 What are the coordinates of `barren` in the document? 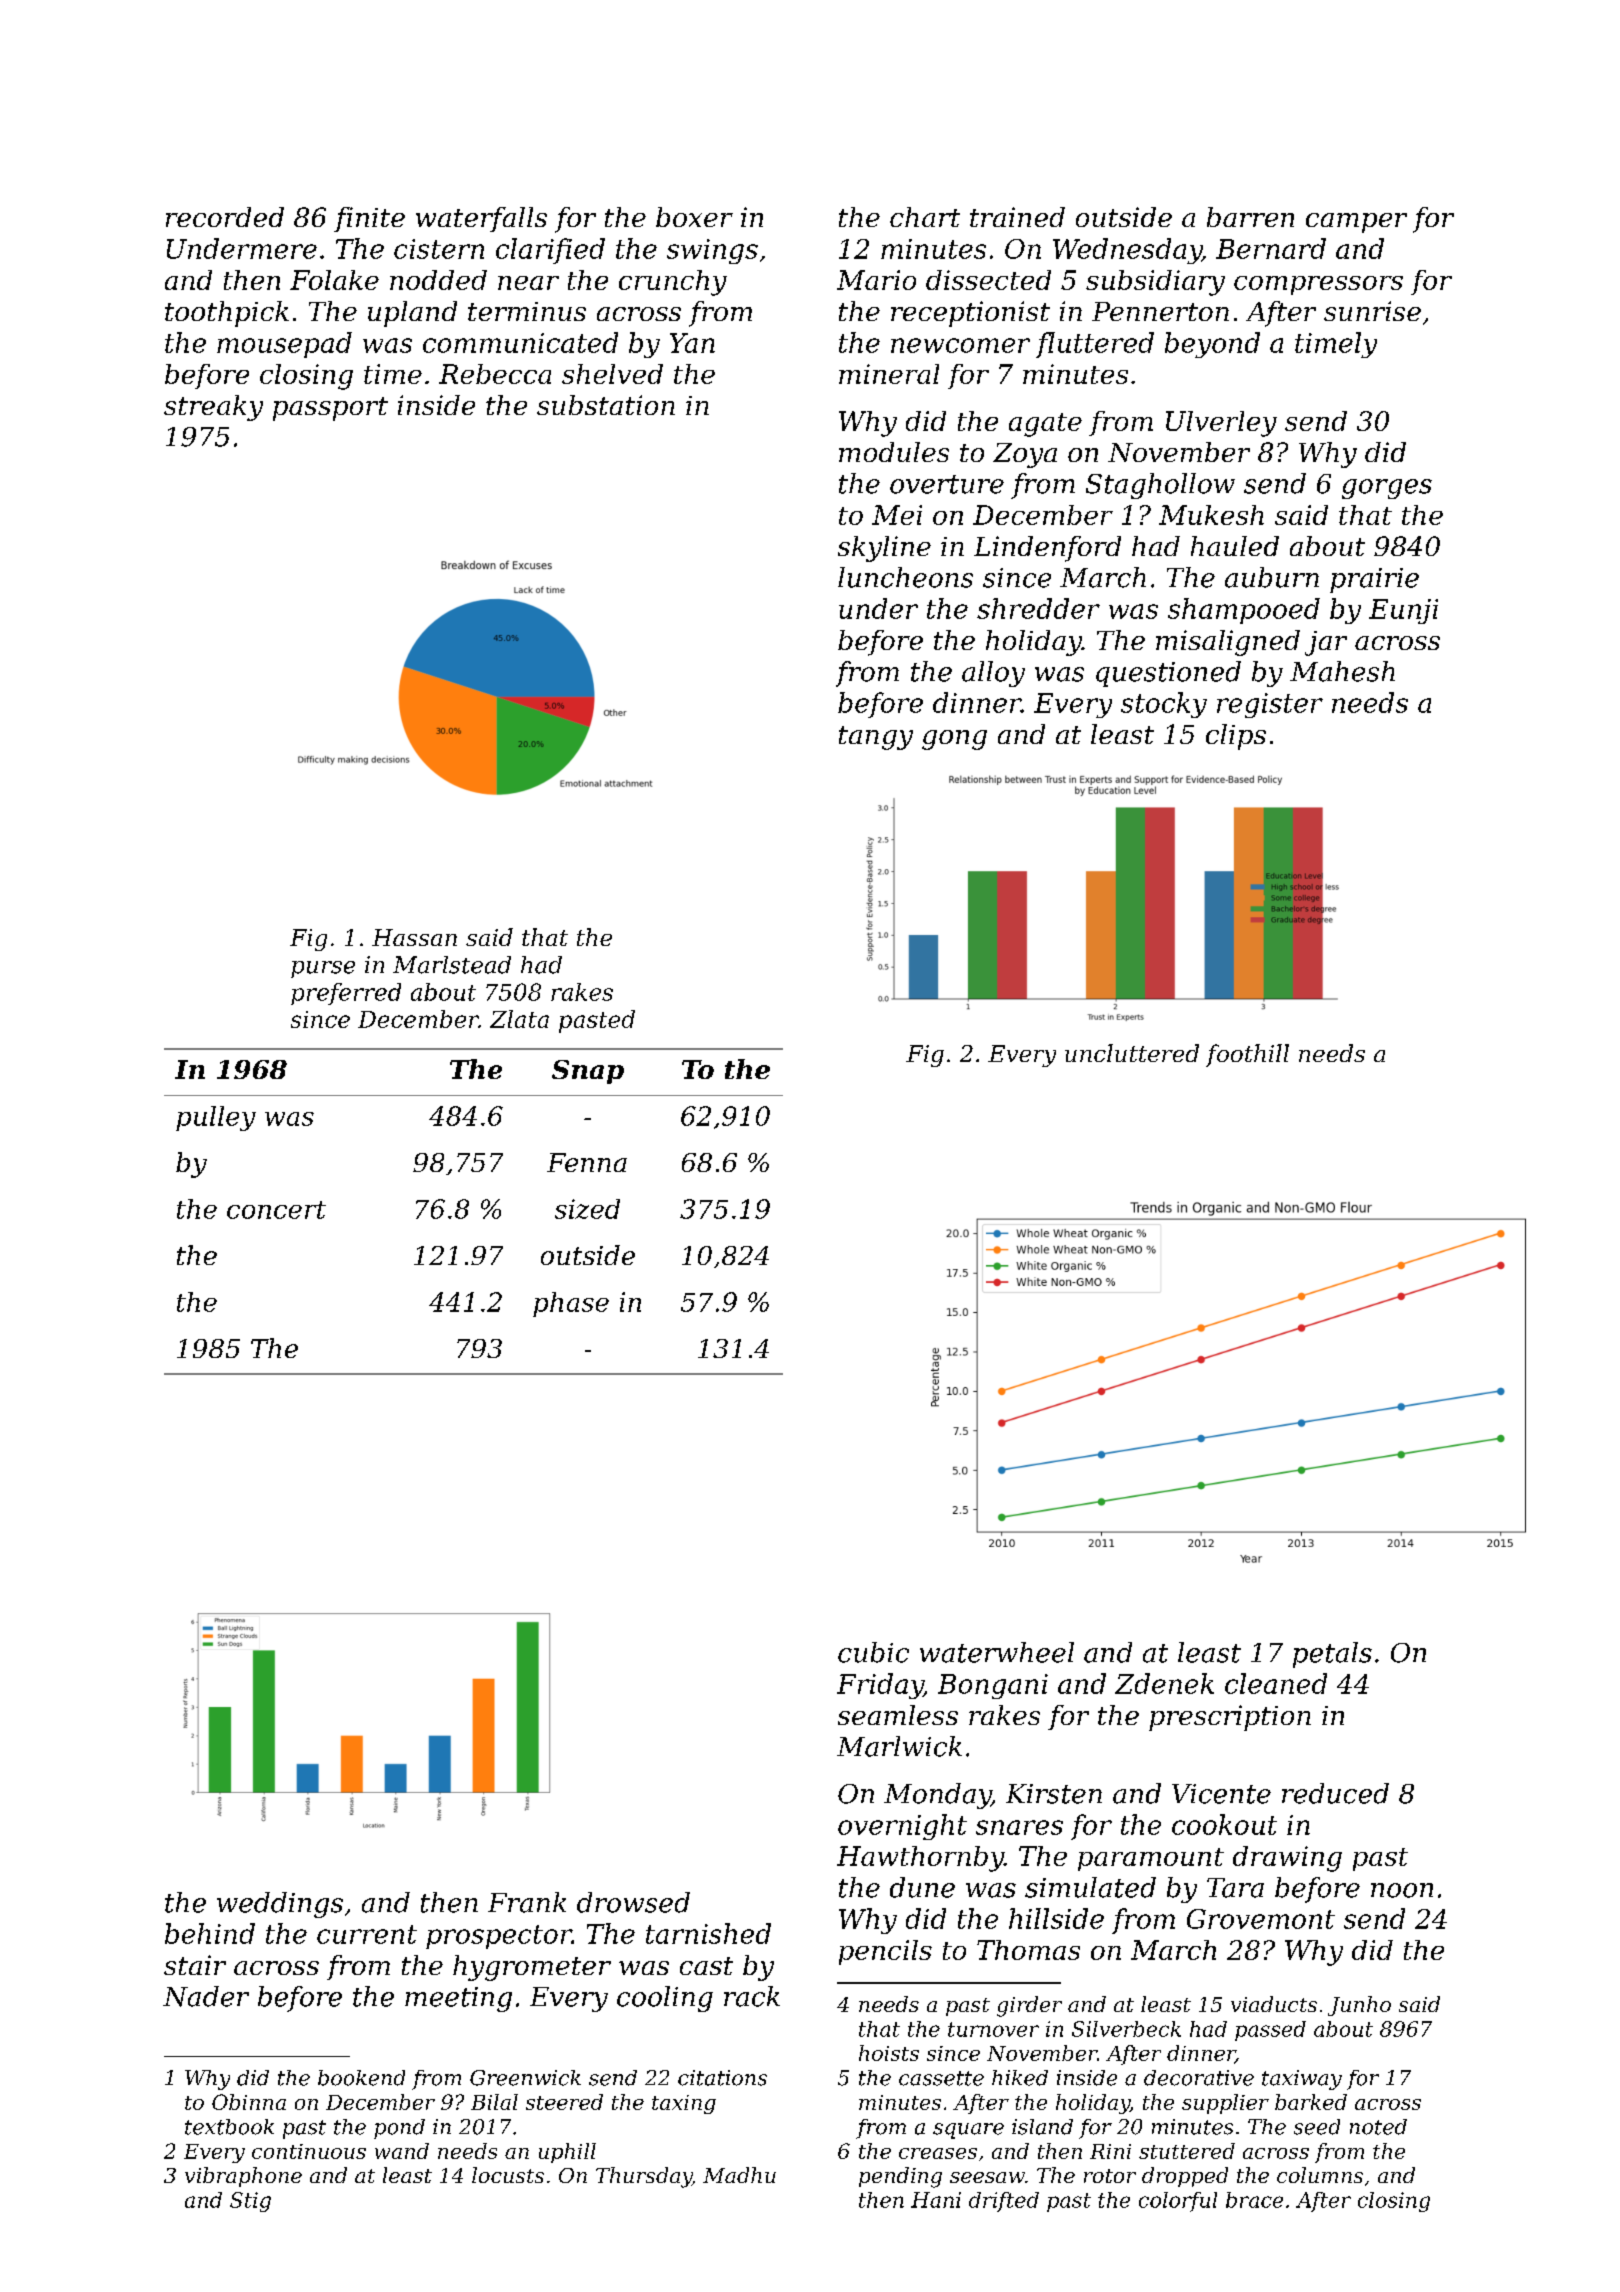 It's located at (1250, 217).
